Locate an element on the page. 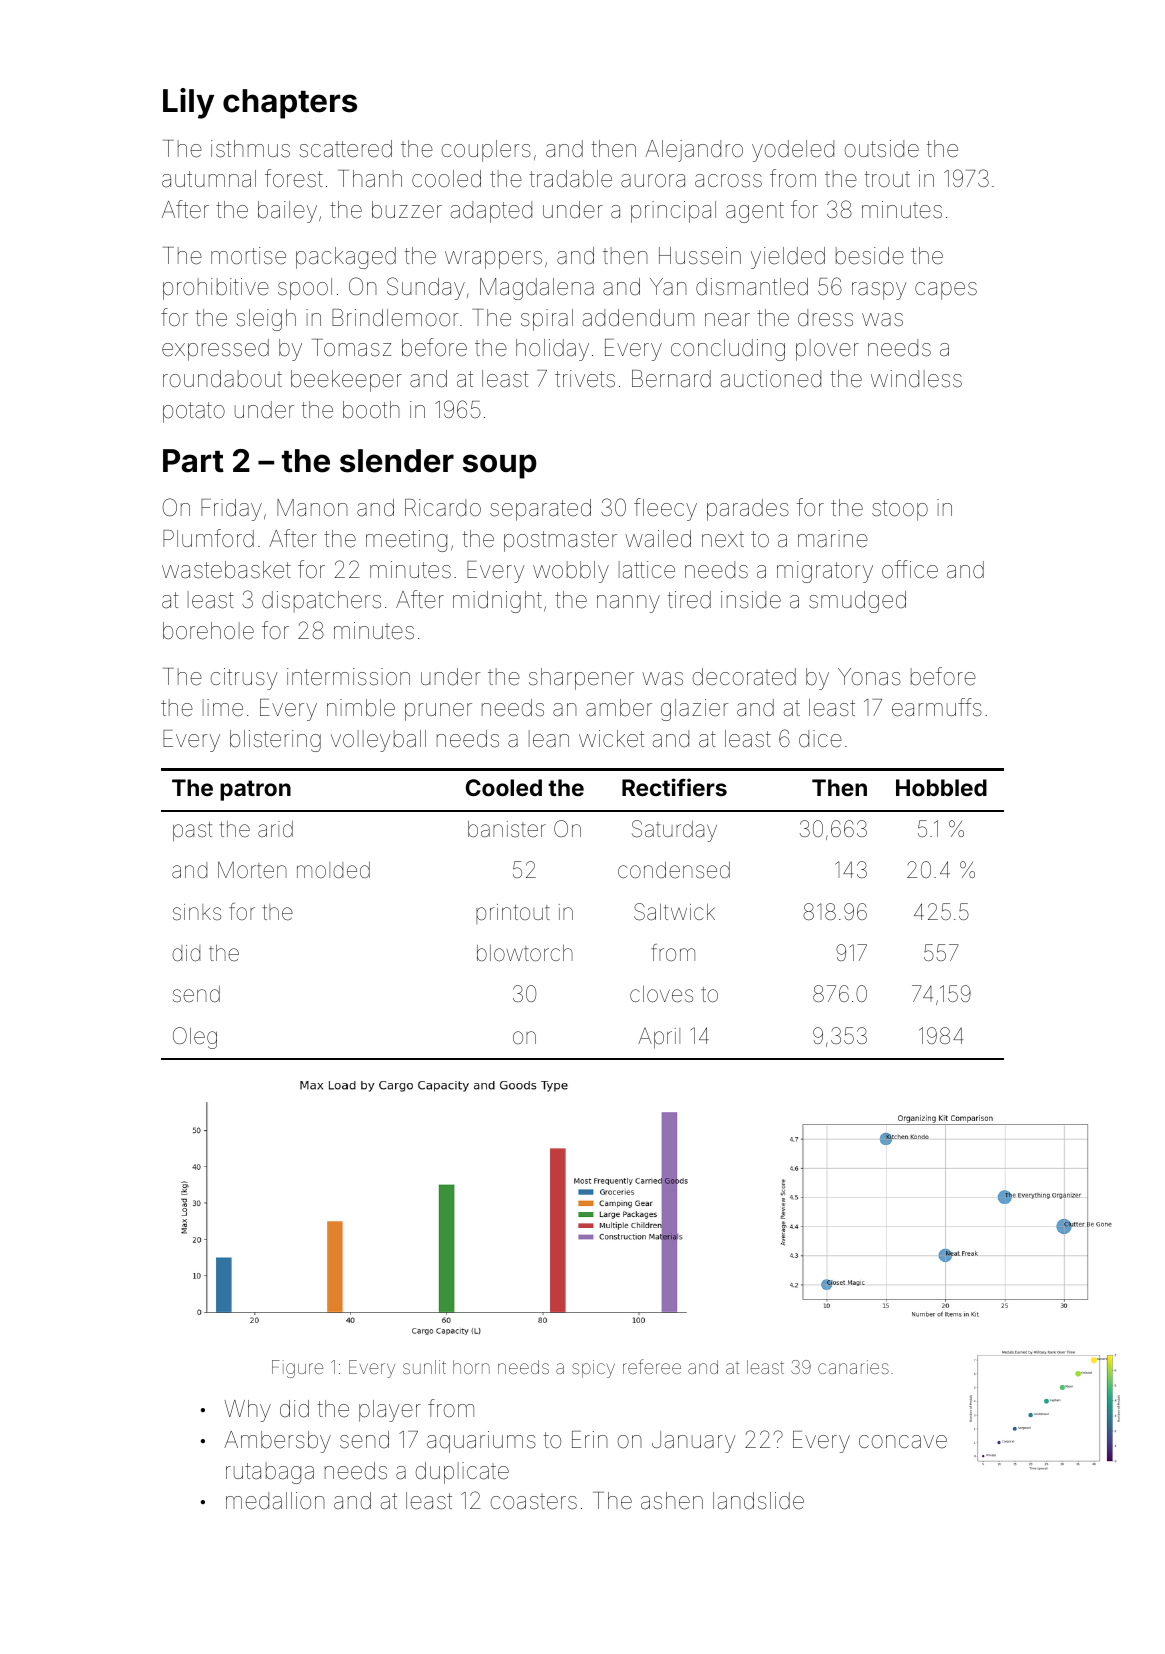 Image resolution: width=1165 pixels, height=1654 pixels. volleyball is located at coordinates (378, 741).
